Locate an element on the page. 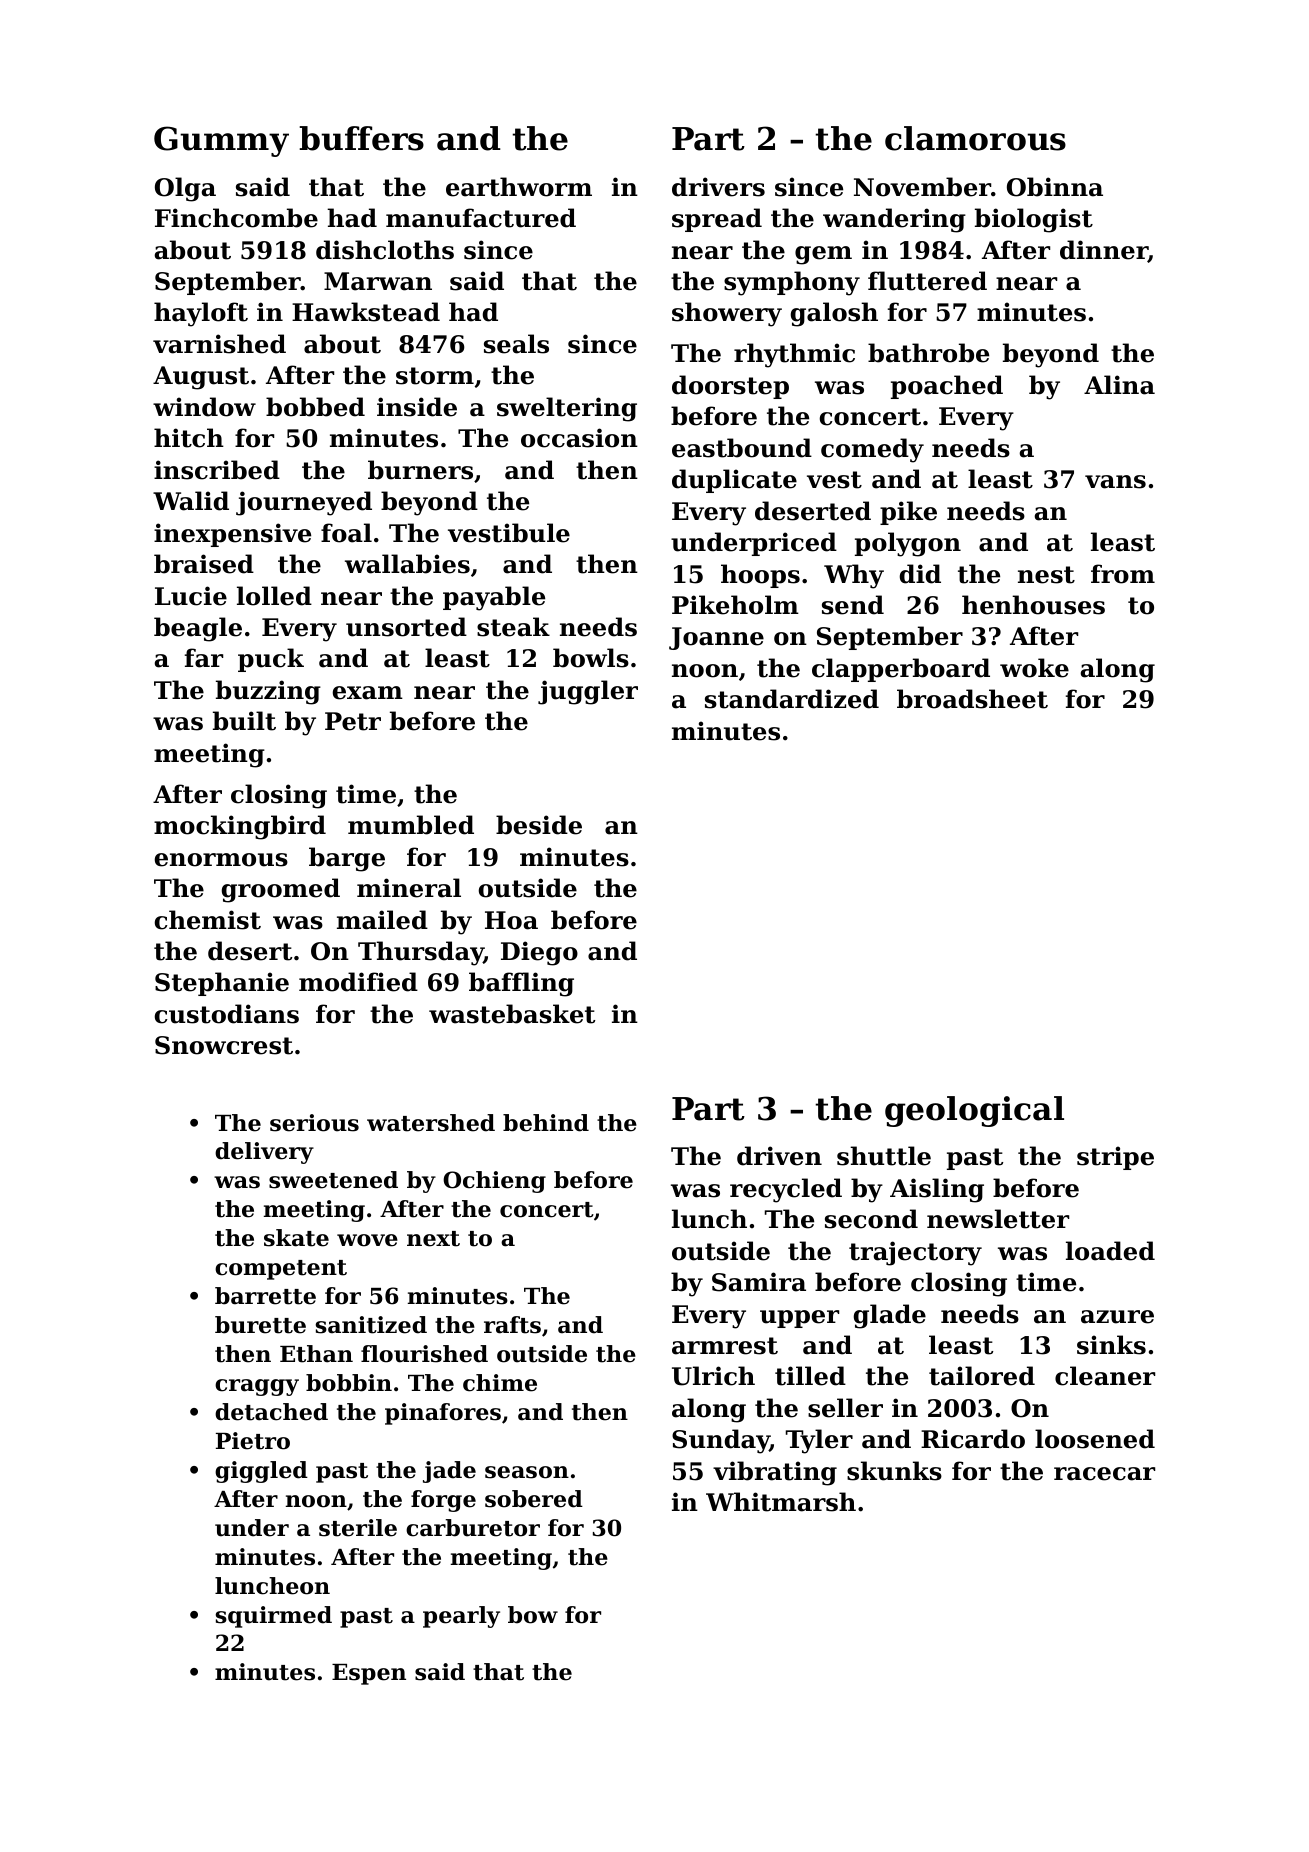  far is located at coordinates (204, 658).
